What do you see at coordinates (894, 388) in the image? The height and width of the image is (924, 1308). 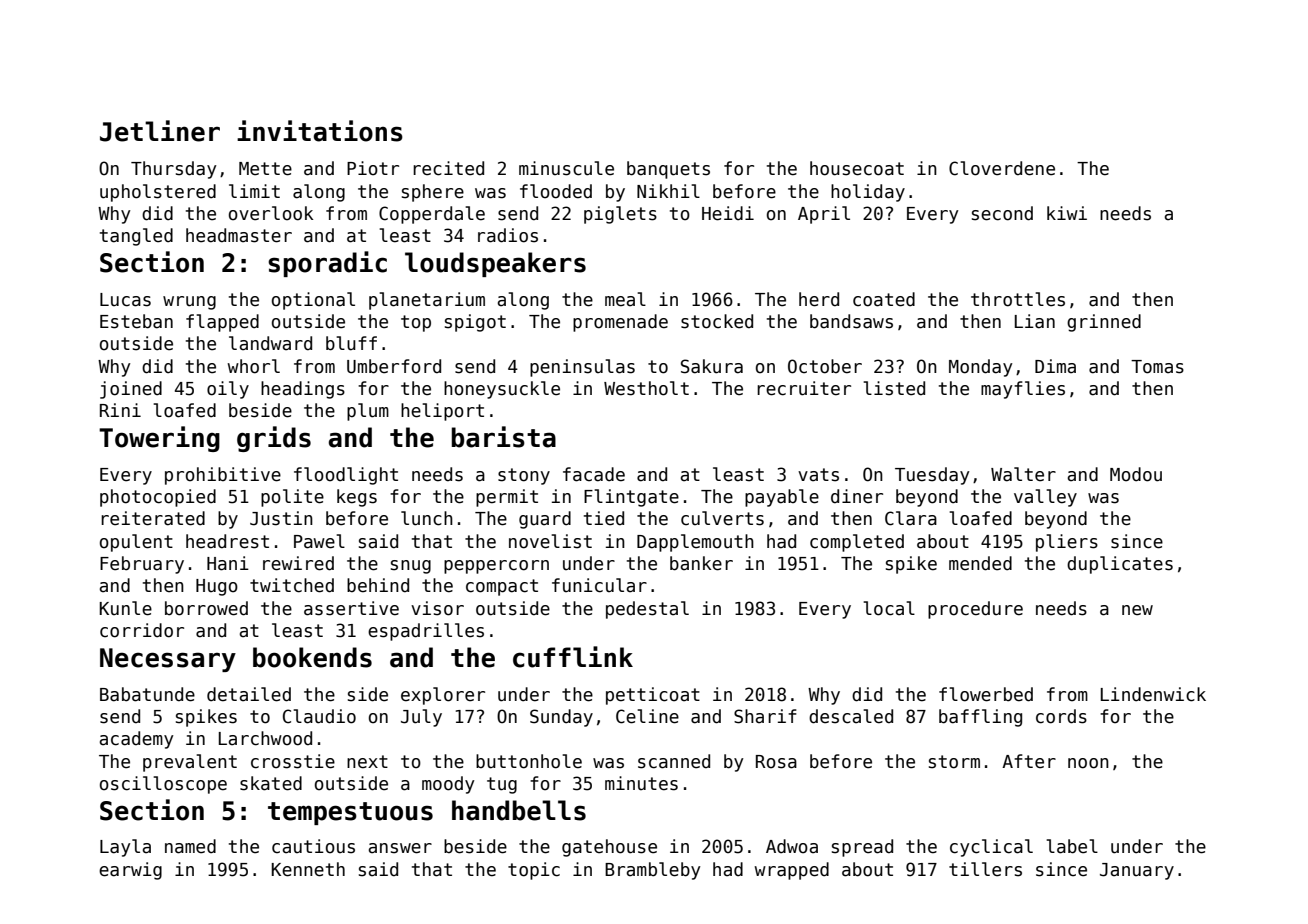 I see `listed` at bounding box center [894, 388].
